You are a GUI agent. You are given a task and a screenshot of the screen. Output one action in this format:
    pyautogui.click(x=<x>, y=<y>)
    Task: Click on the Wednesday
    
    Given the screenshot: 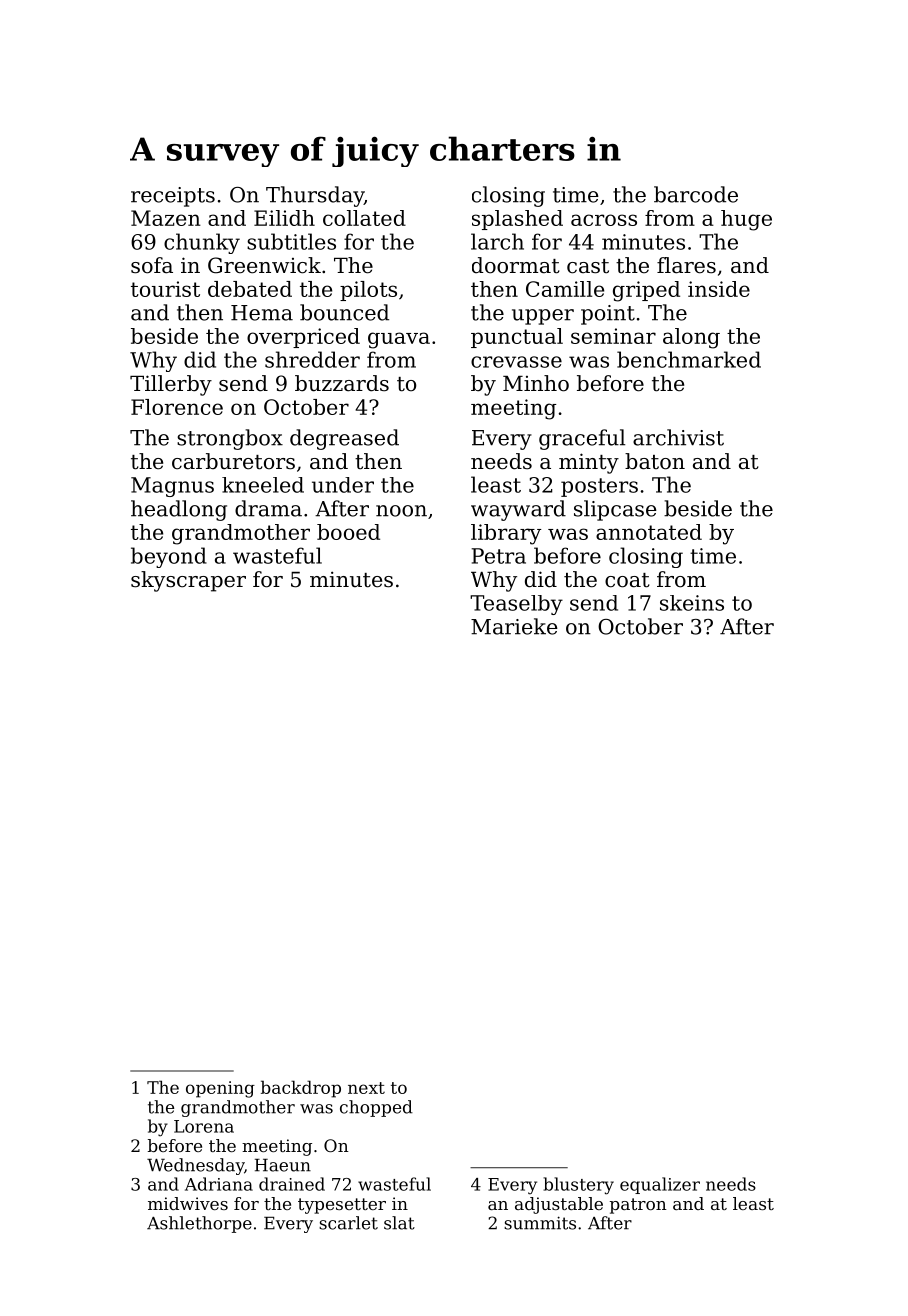 What is the action you would take?
    pyautogui.click(x=195, y=1166)
